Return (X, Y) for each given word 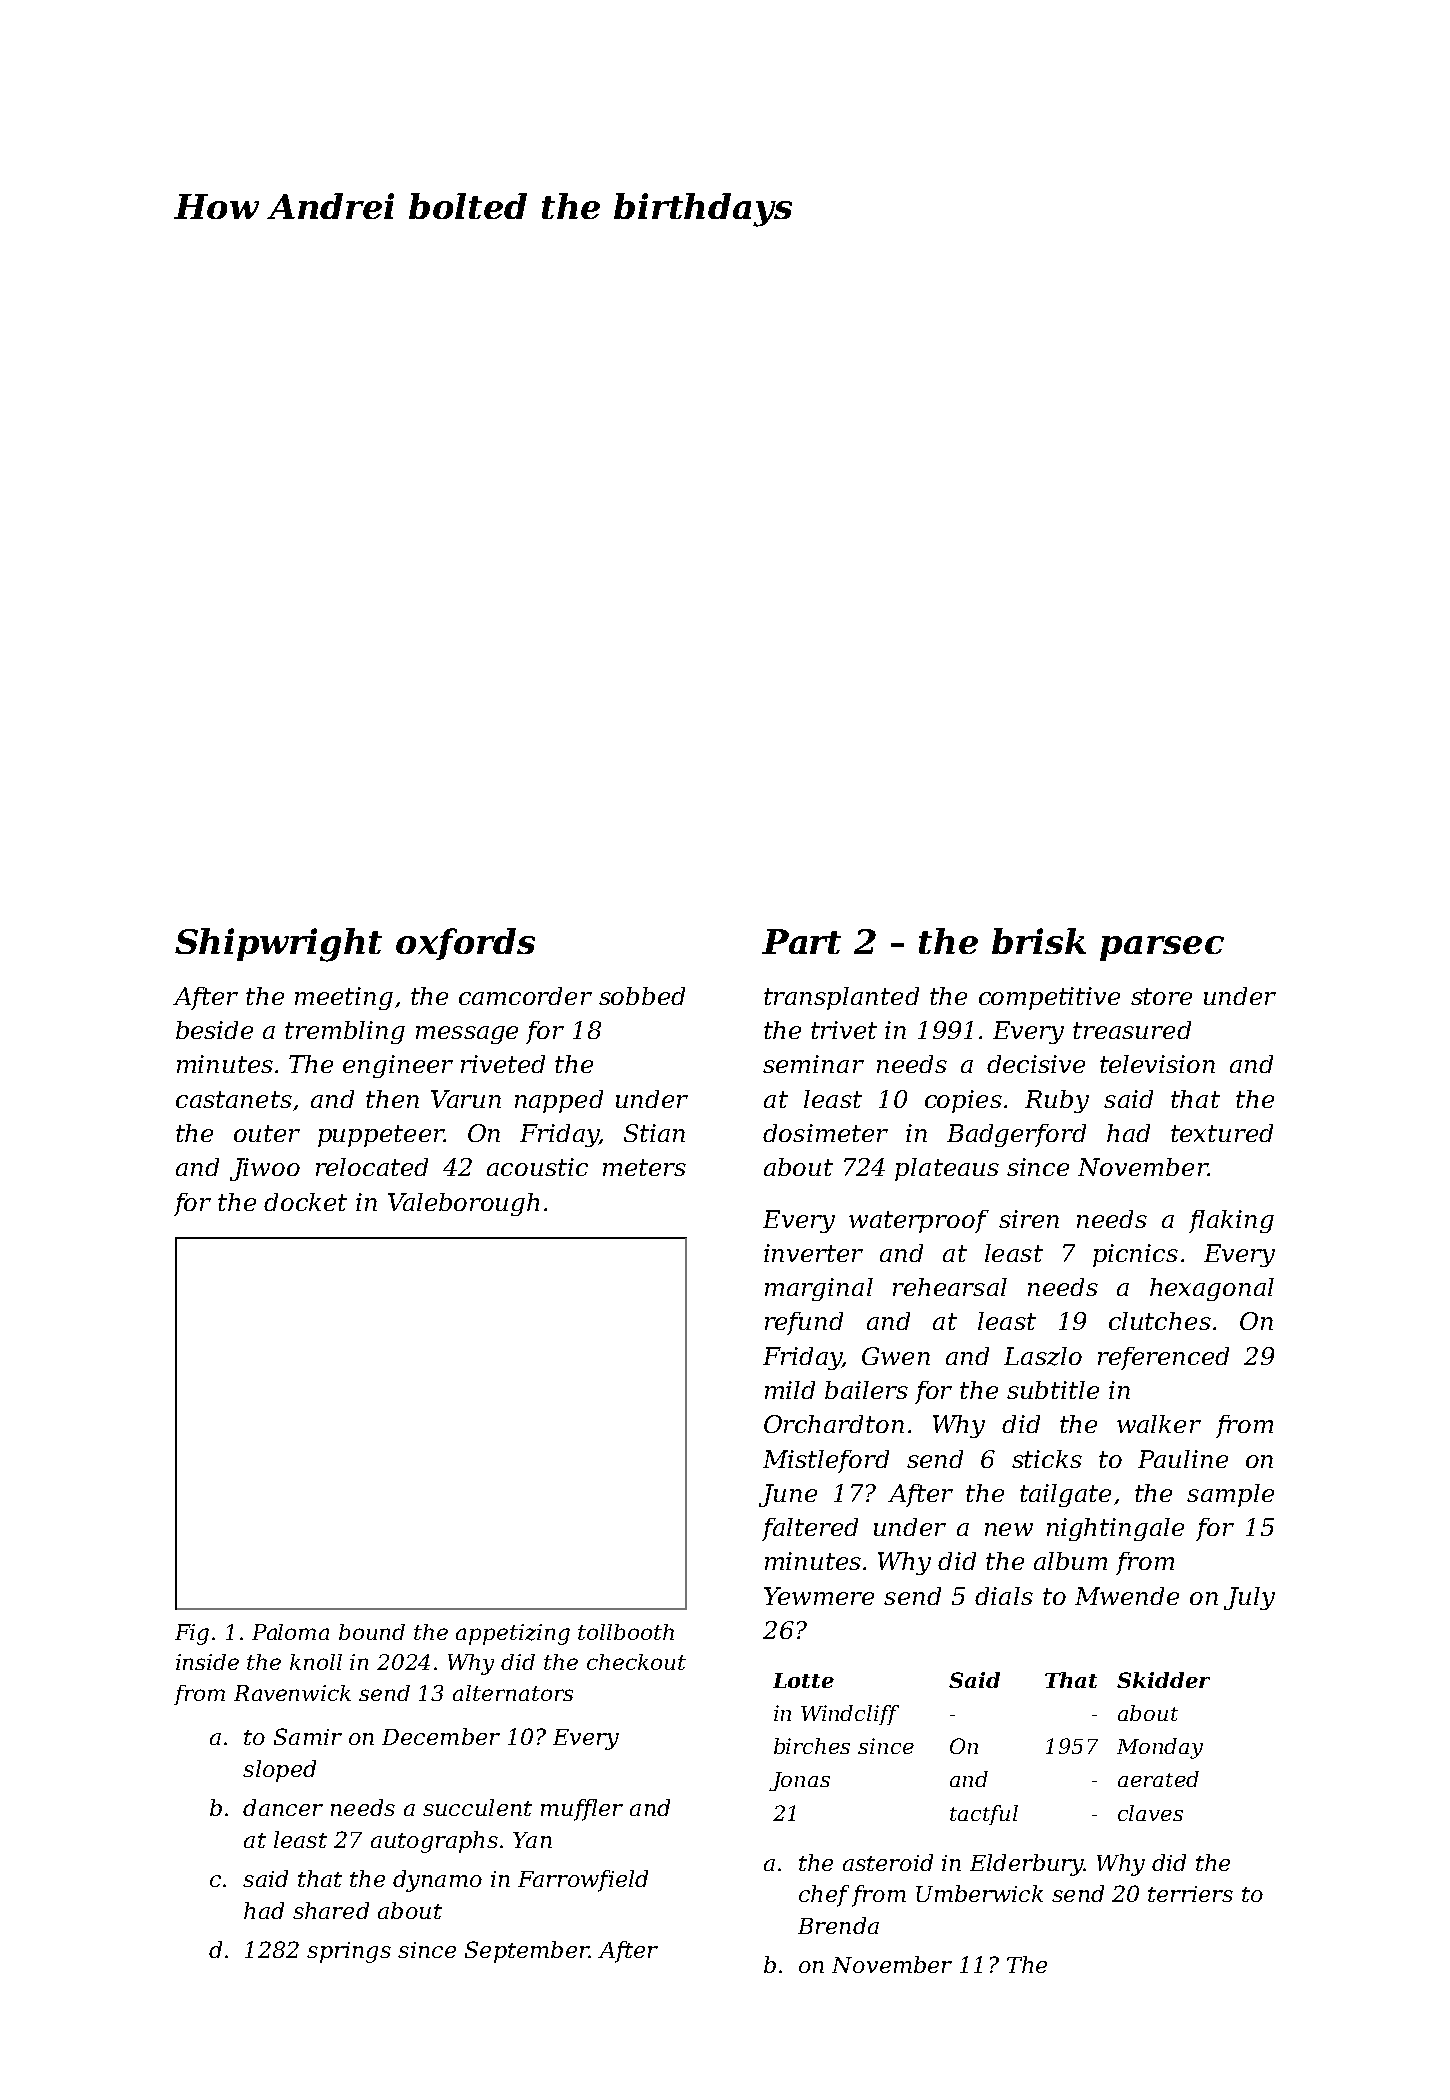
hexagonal (1212, 1289)
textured (1222, 1133)
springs (349, 1952)
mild (790, 1390)
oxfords (465, 944)
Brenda (838, 1925)
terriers (1190, 1894)
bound (372, 1632)
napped (559, 1101)
